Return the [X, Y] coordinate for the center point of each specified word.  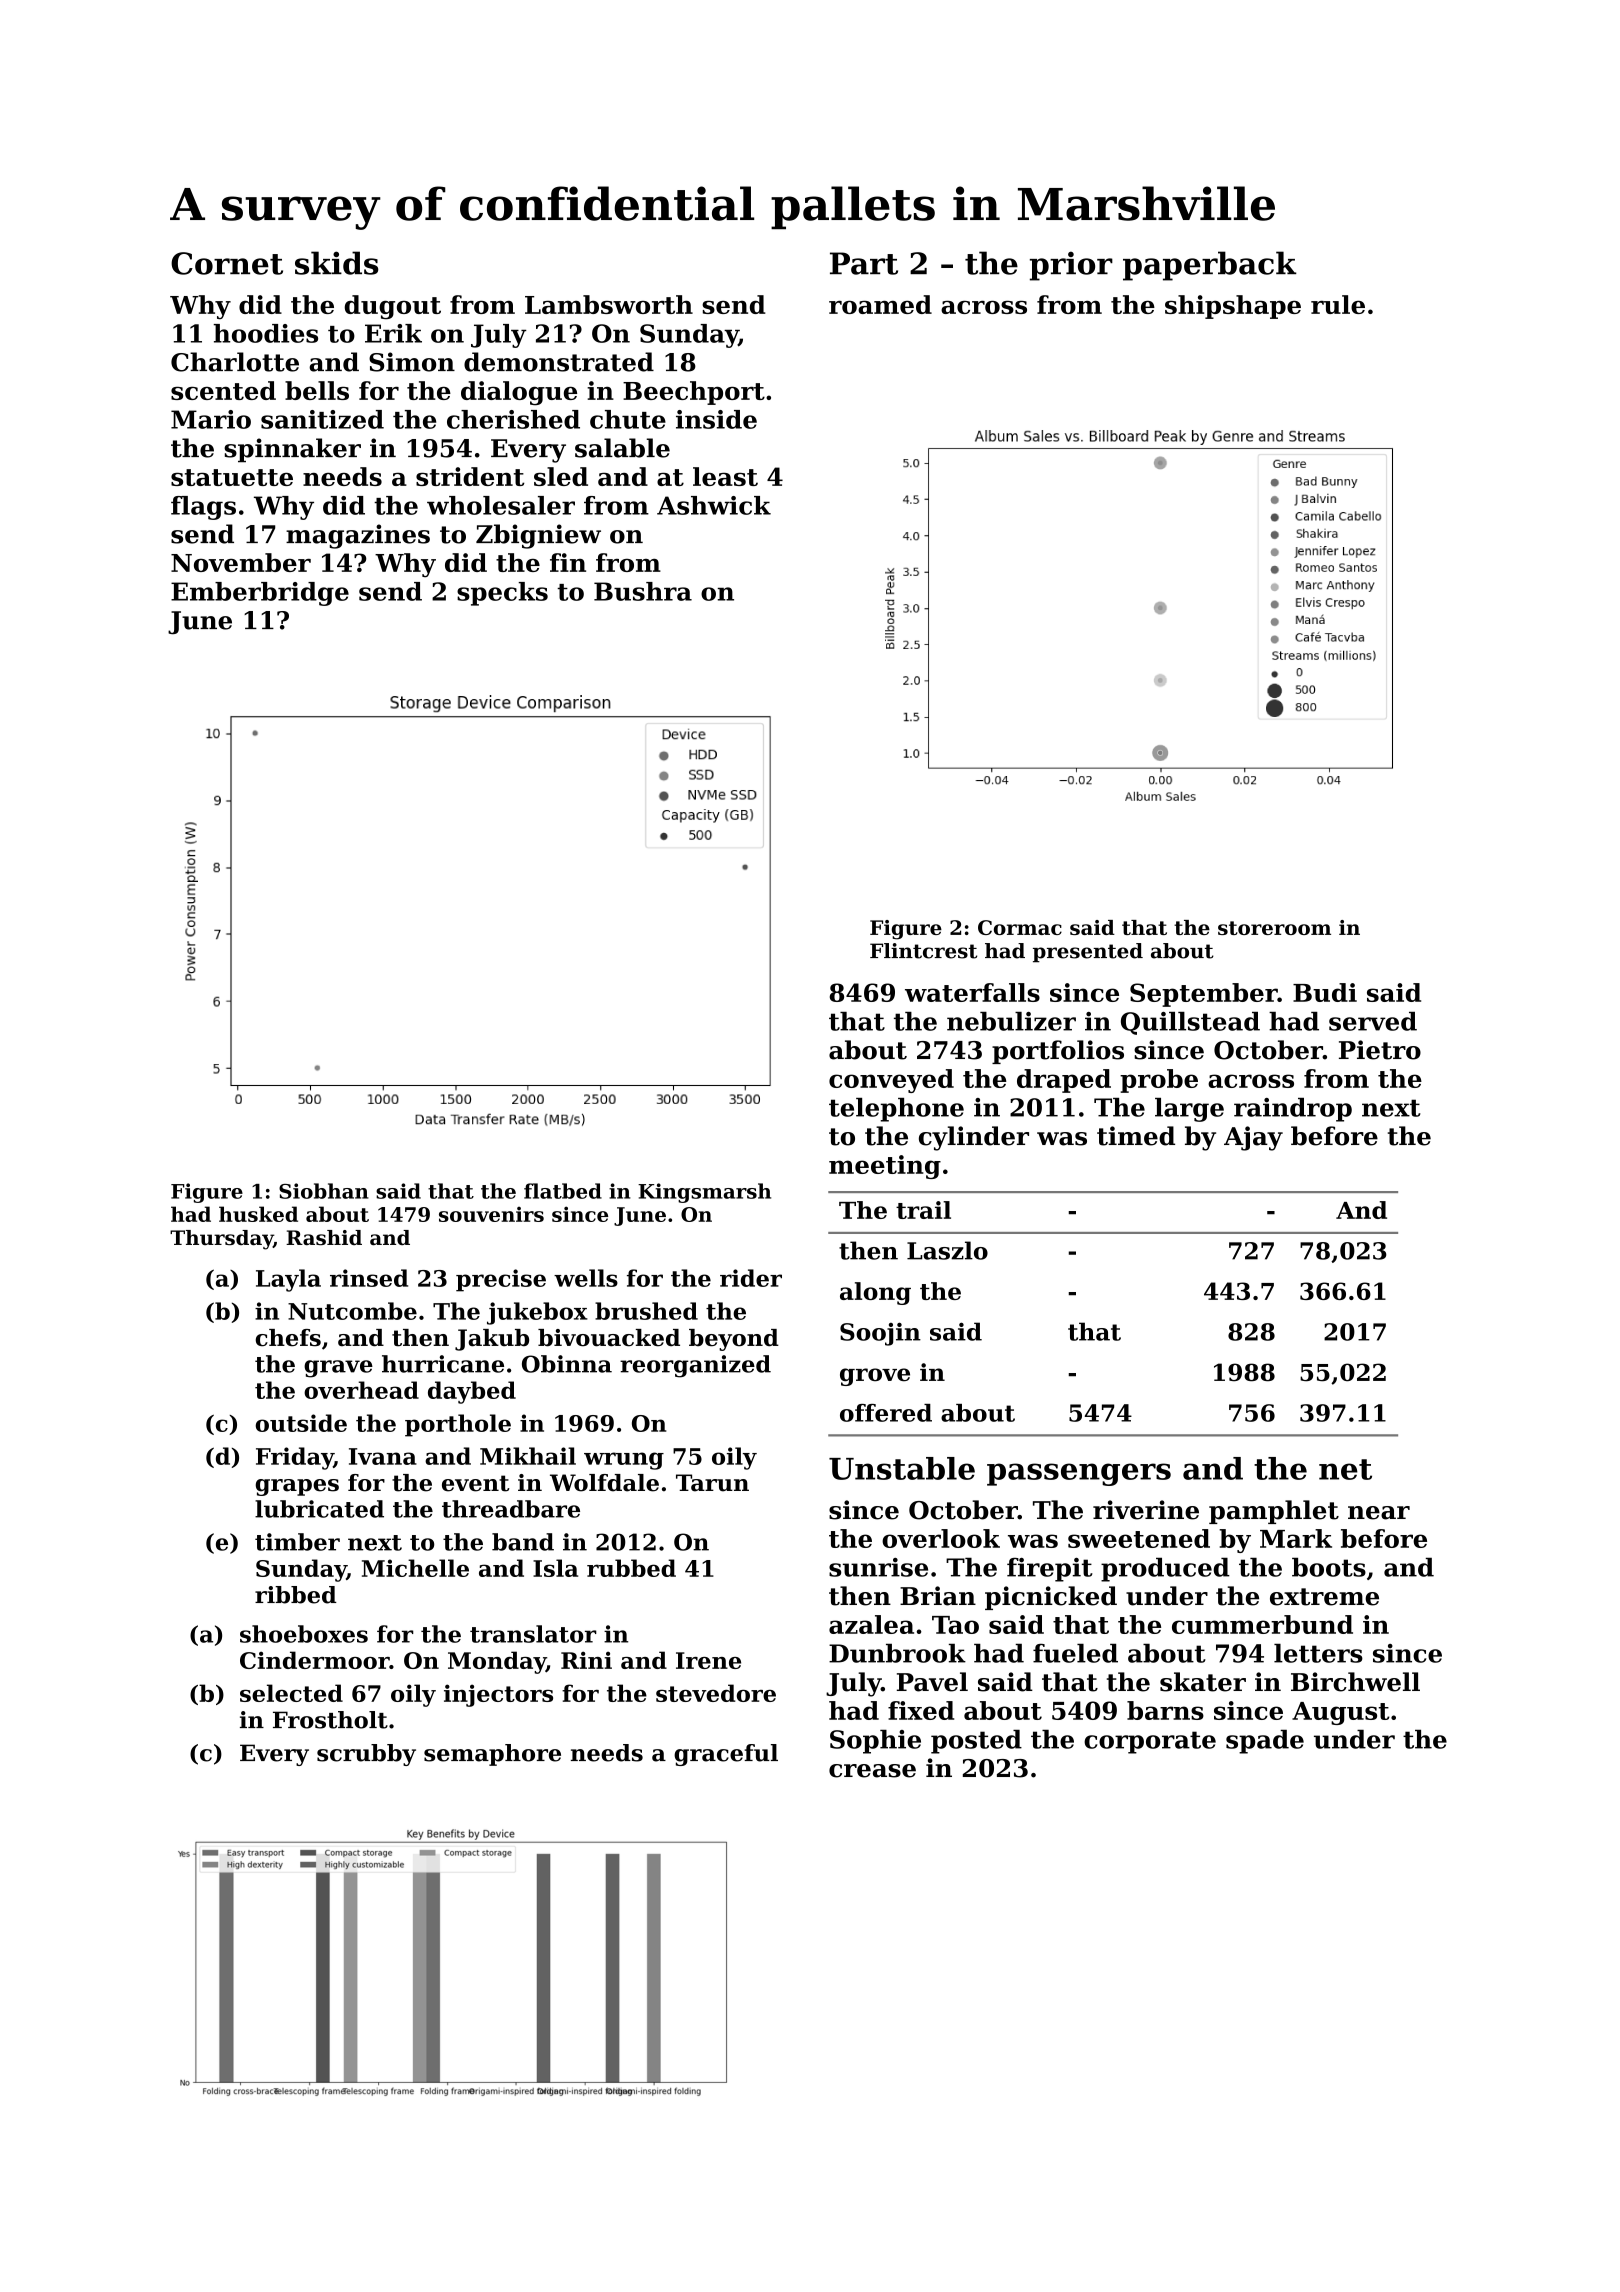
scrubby [366, 1755]
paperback [1210, 266]
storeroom [1274, 928]
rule [1338, 304]
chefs [288, 1338]
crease [872, 1771]
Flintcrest [923, 951]
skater [1203, 1682]
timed [1136, 1136]
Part [864, 263]
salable [622, 448]
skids [337, 263]
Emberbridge [260, 594]
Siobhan [324, 1191]
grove [875, 1377]
